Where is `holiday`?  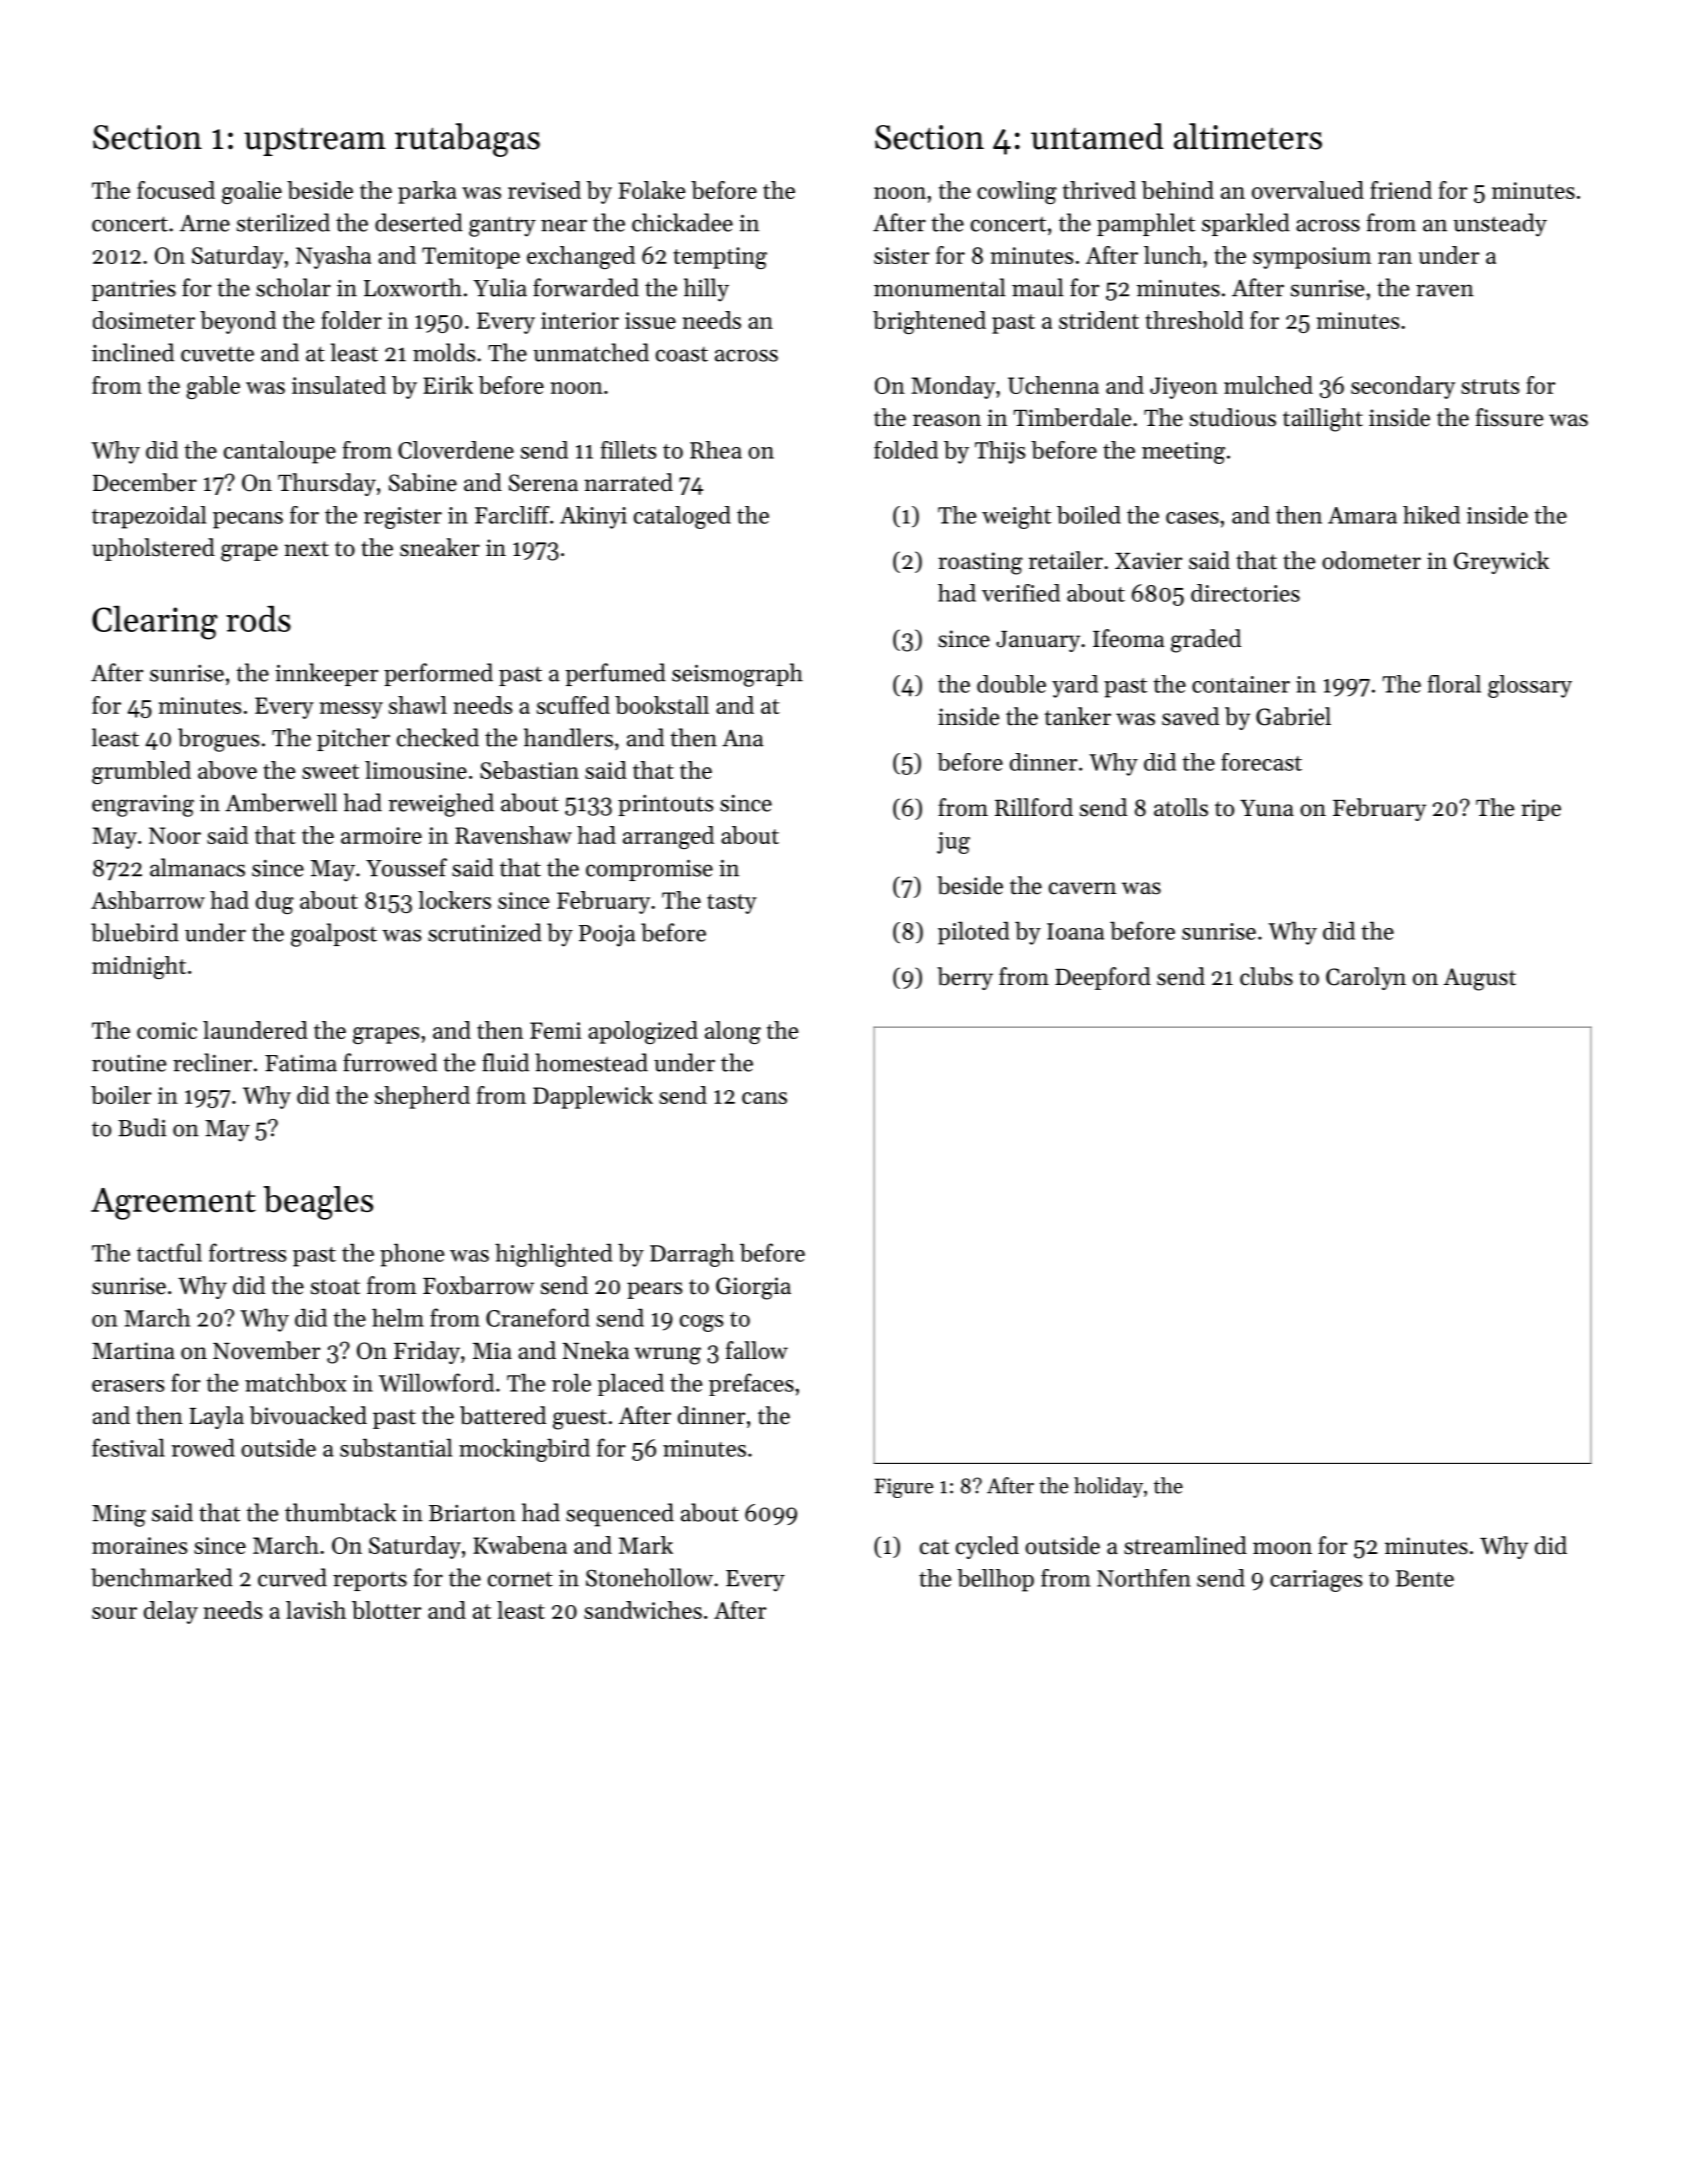
holiday is located at coordinates (1108, 1487).
